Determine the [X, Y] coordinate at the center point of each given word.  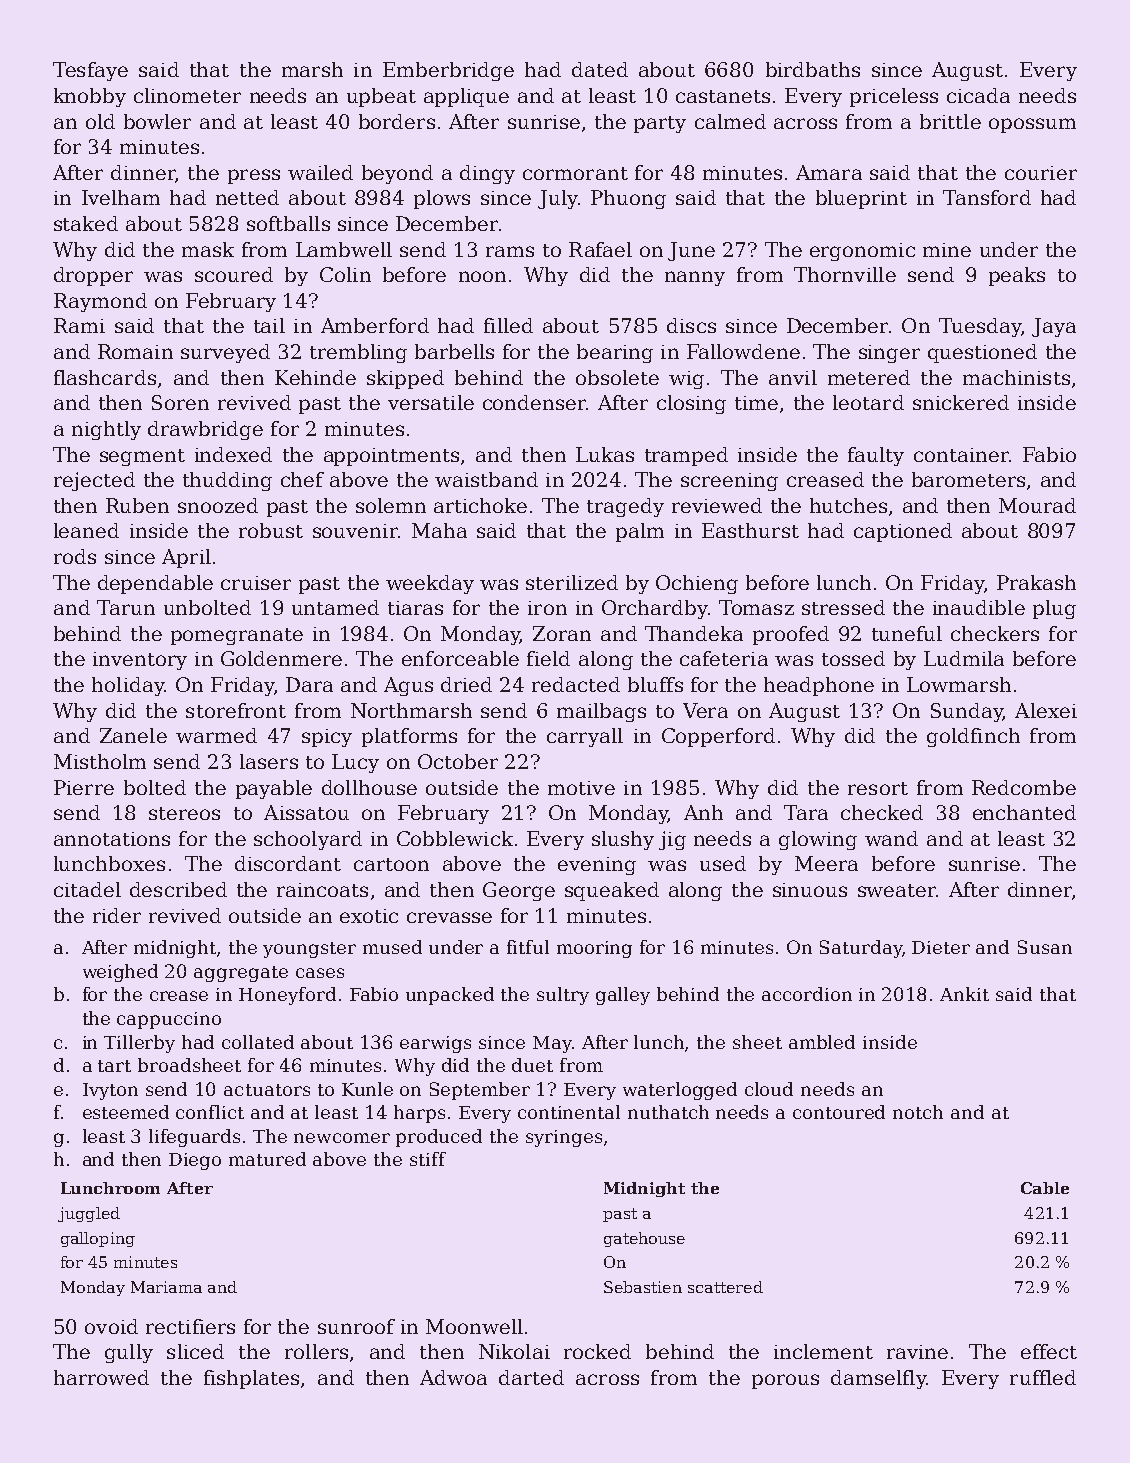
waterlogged [680, 1091]
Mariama [166, 1287]
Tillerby [139, 1044]
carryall [585, 737]
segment [142, 457]
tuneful [907, 633]
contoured [839, 1112]
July [558, 199]
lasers [269, 761]
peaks [1017, 276]
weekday [430, 584]
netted [247, 197]
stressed [843, 607]
